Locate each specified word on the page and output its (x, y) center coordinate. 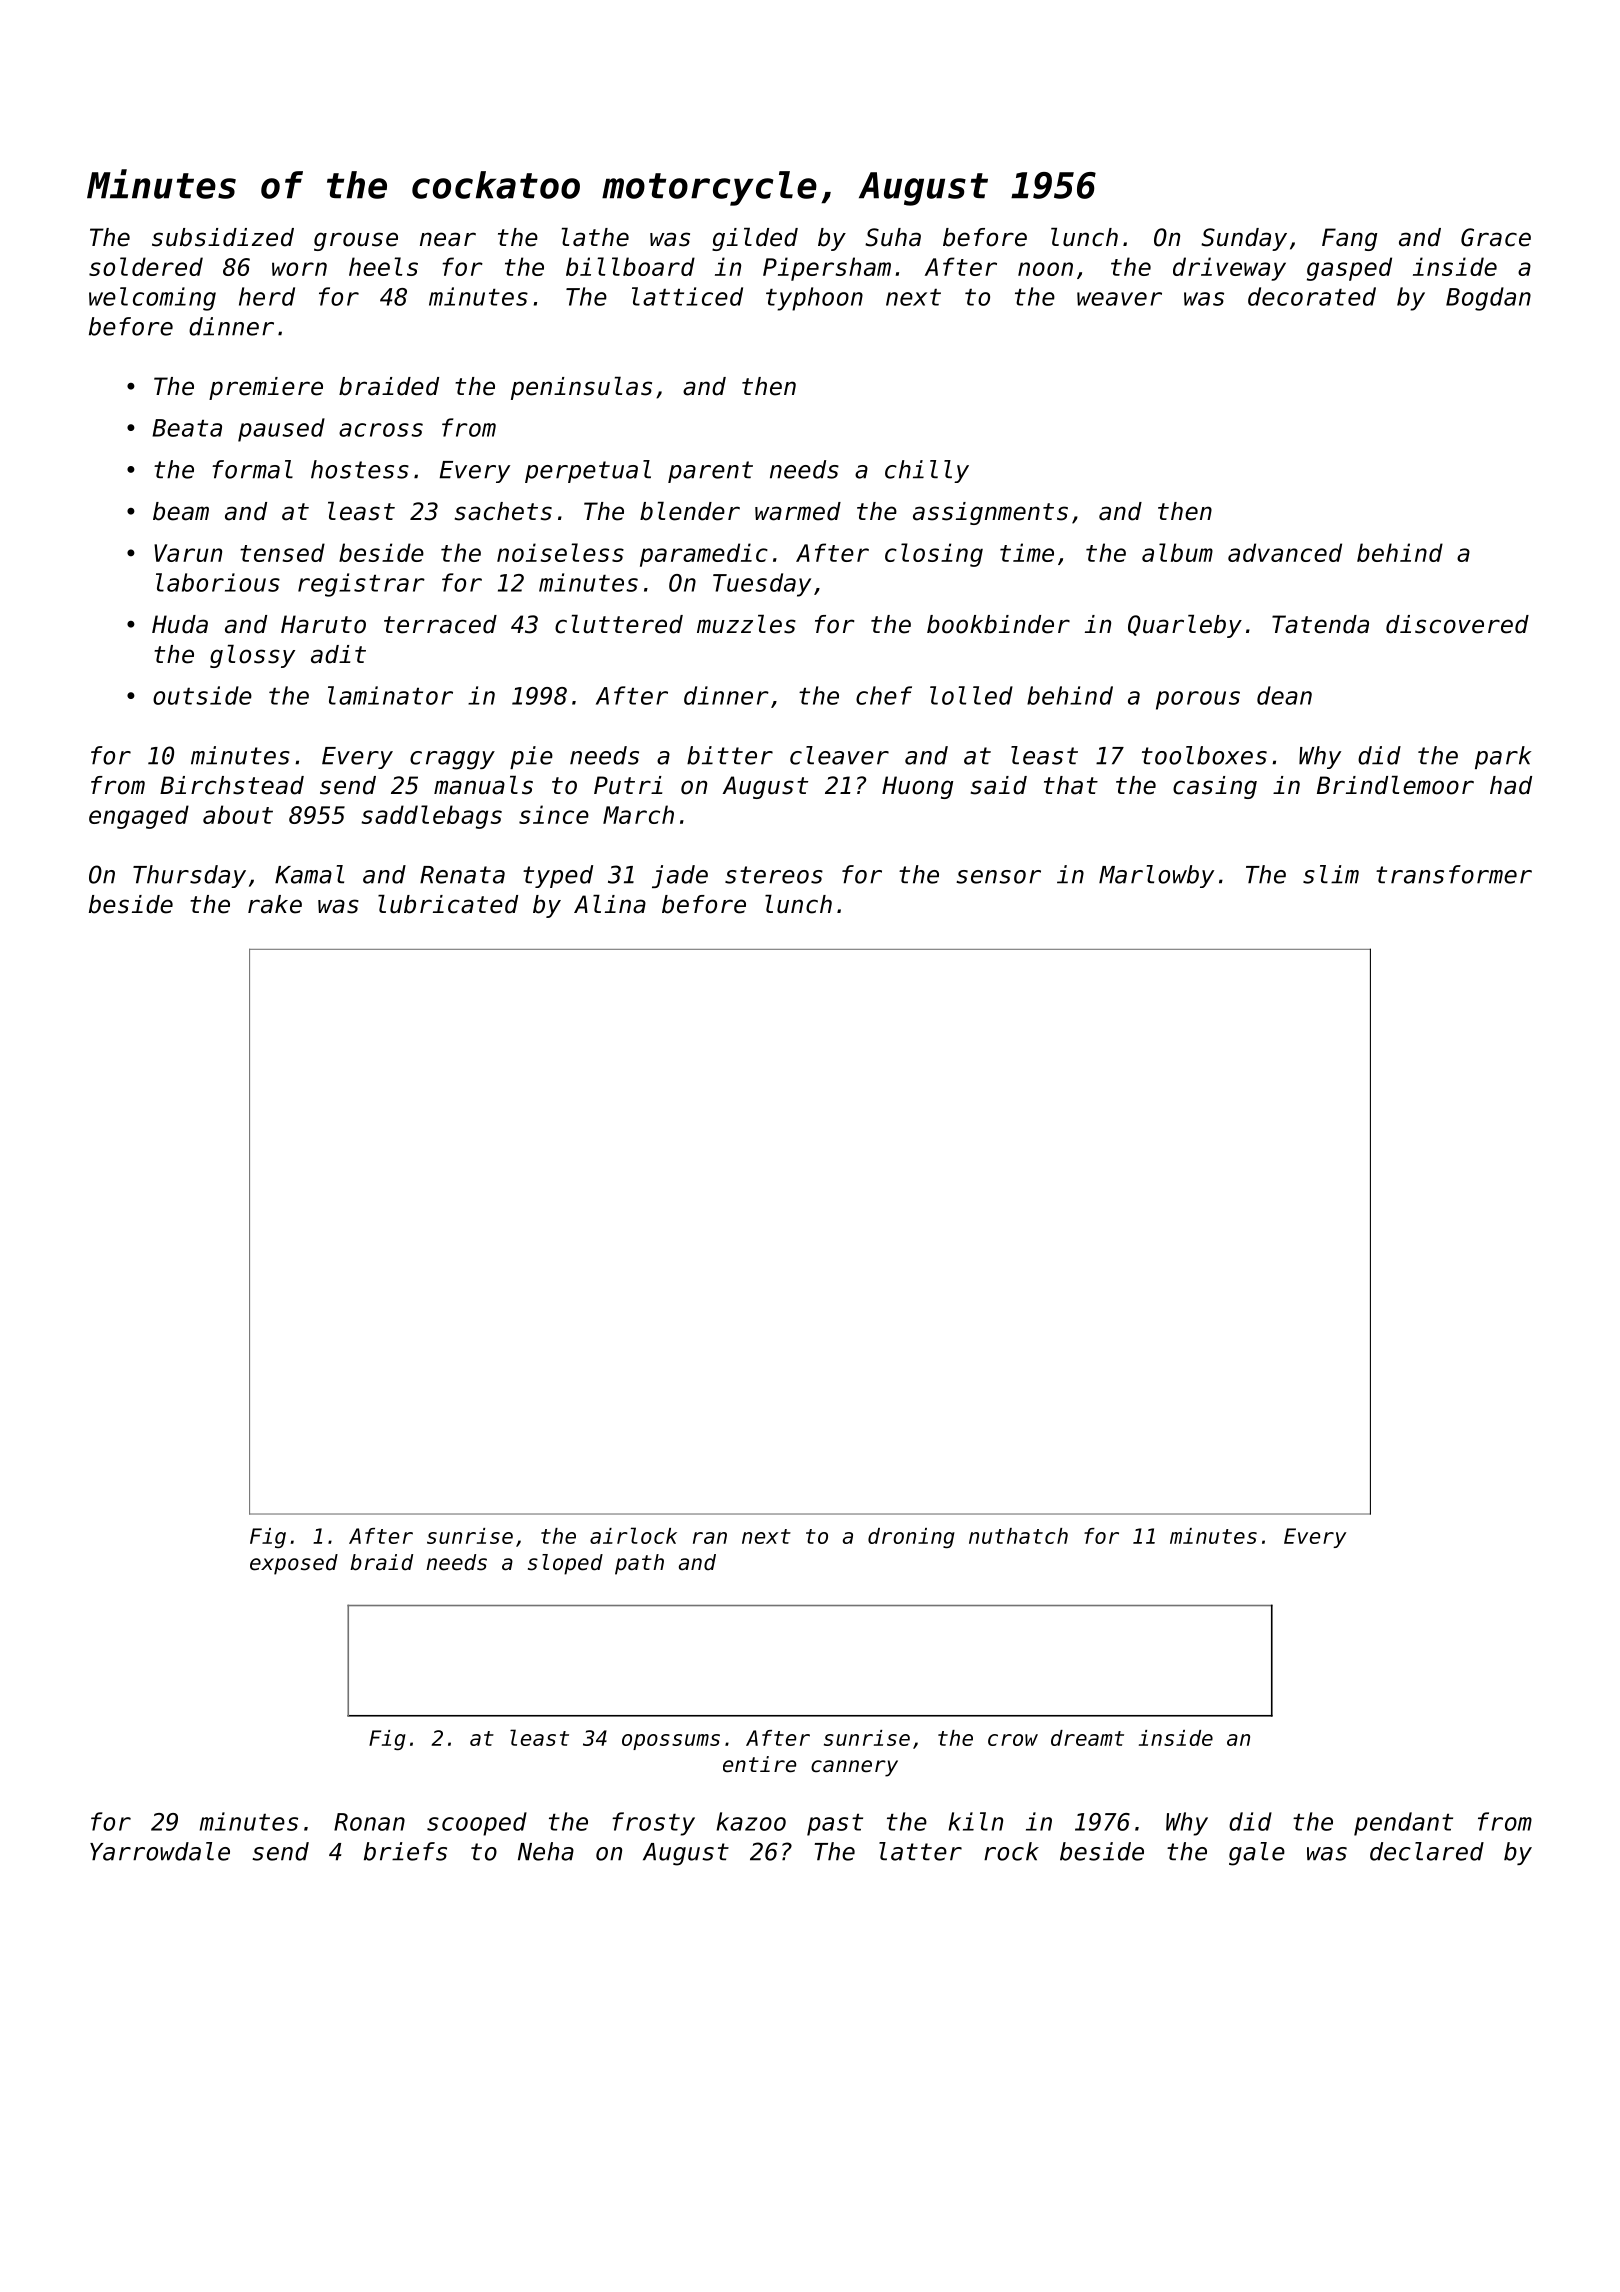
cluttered (619, 624)
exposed (294, 1564)
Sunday (1244, 239)
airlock (633, 1535)
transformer (1454, 874)
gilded (755, 239)
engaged (139, 817)
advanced (1285, 552)
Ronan (369, 1822)
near (448, 239)
